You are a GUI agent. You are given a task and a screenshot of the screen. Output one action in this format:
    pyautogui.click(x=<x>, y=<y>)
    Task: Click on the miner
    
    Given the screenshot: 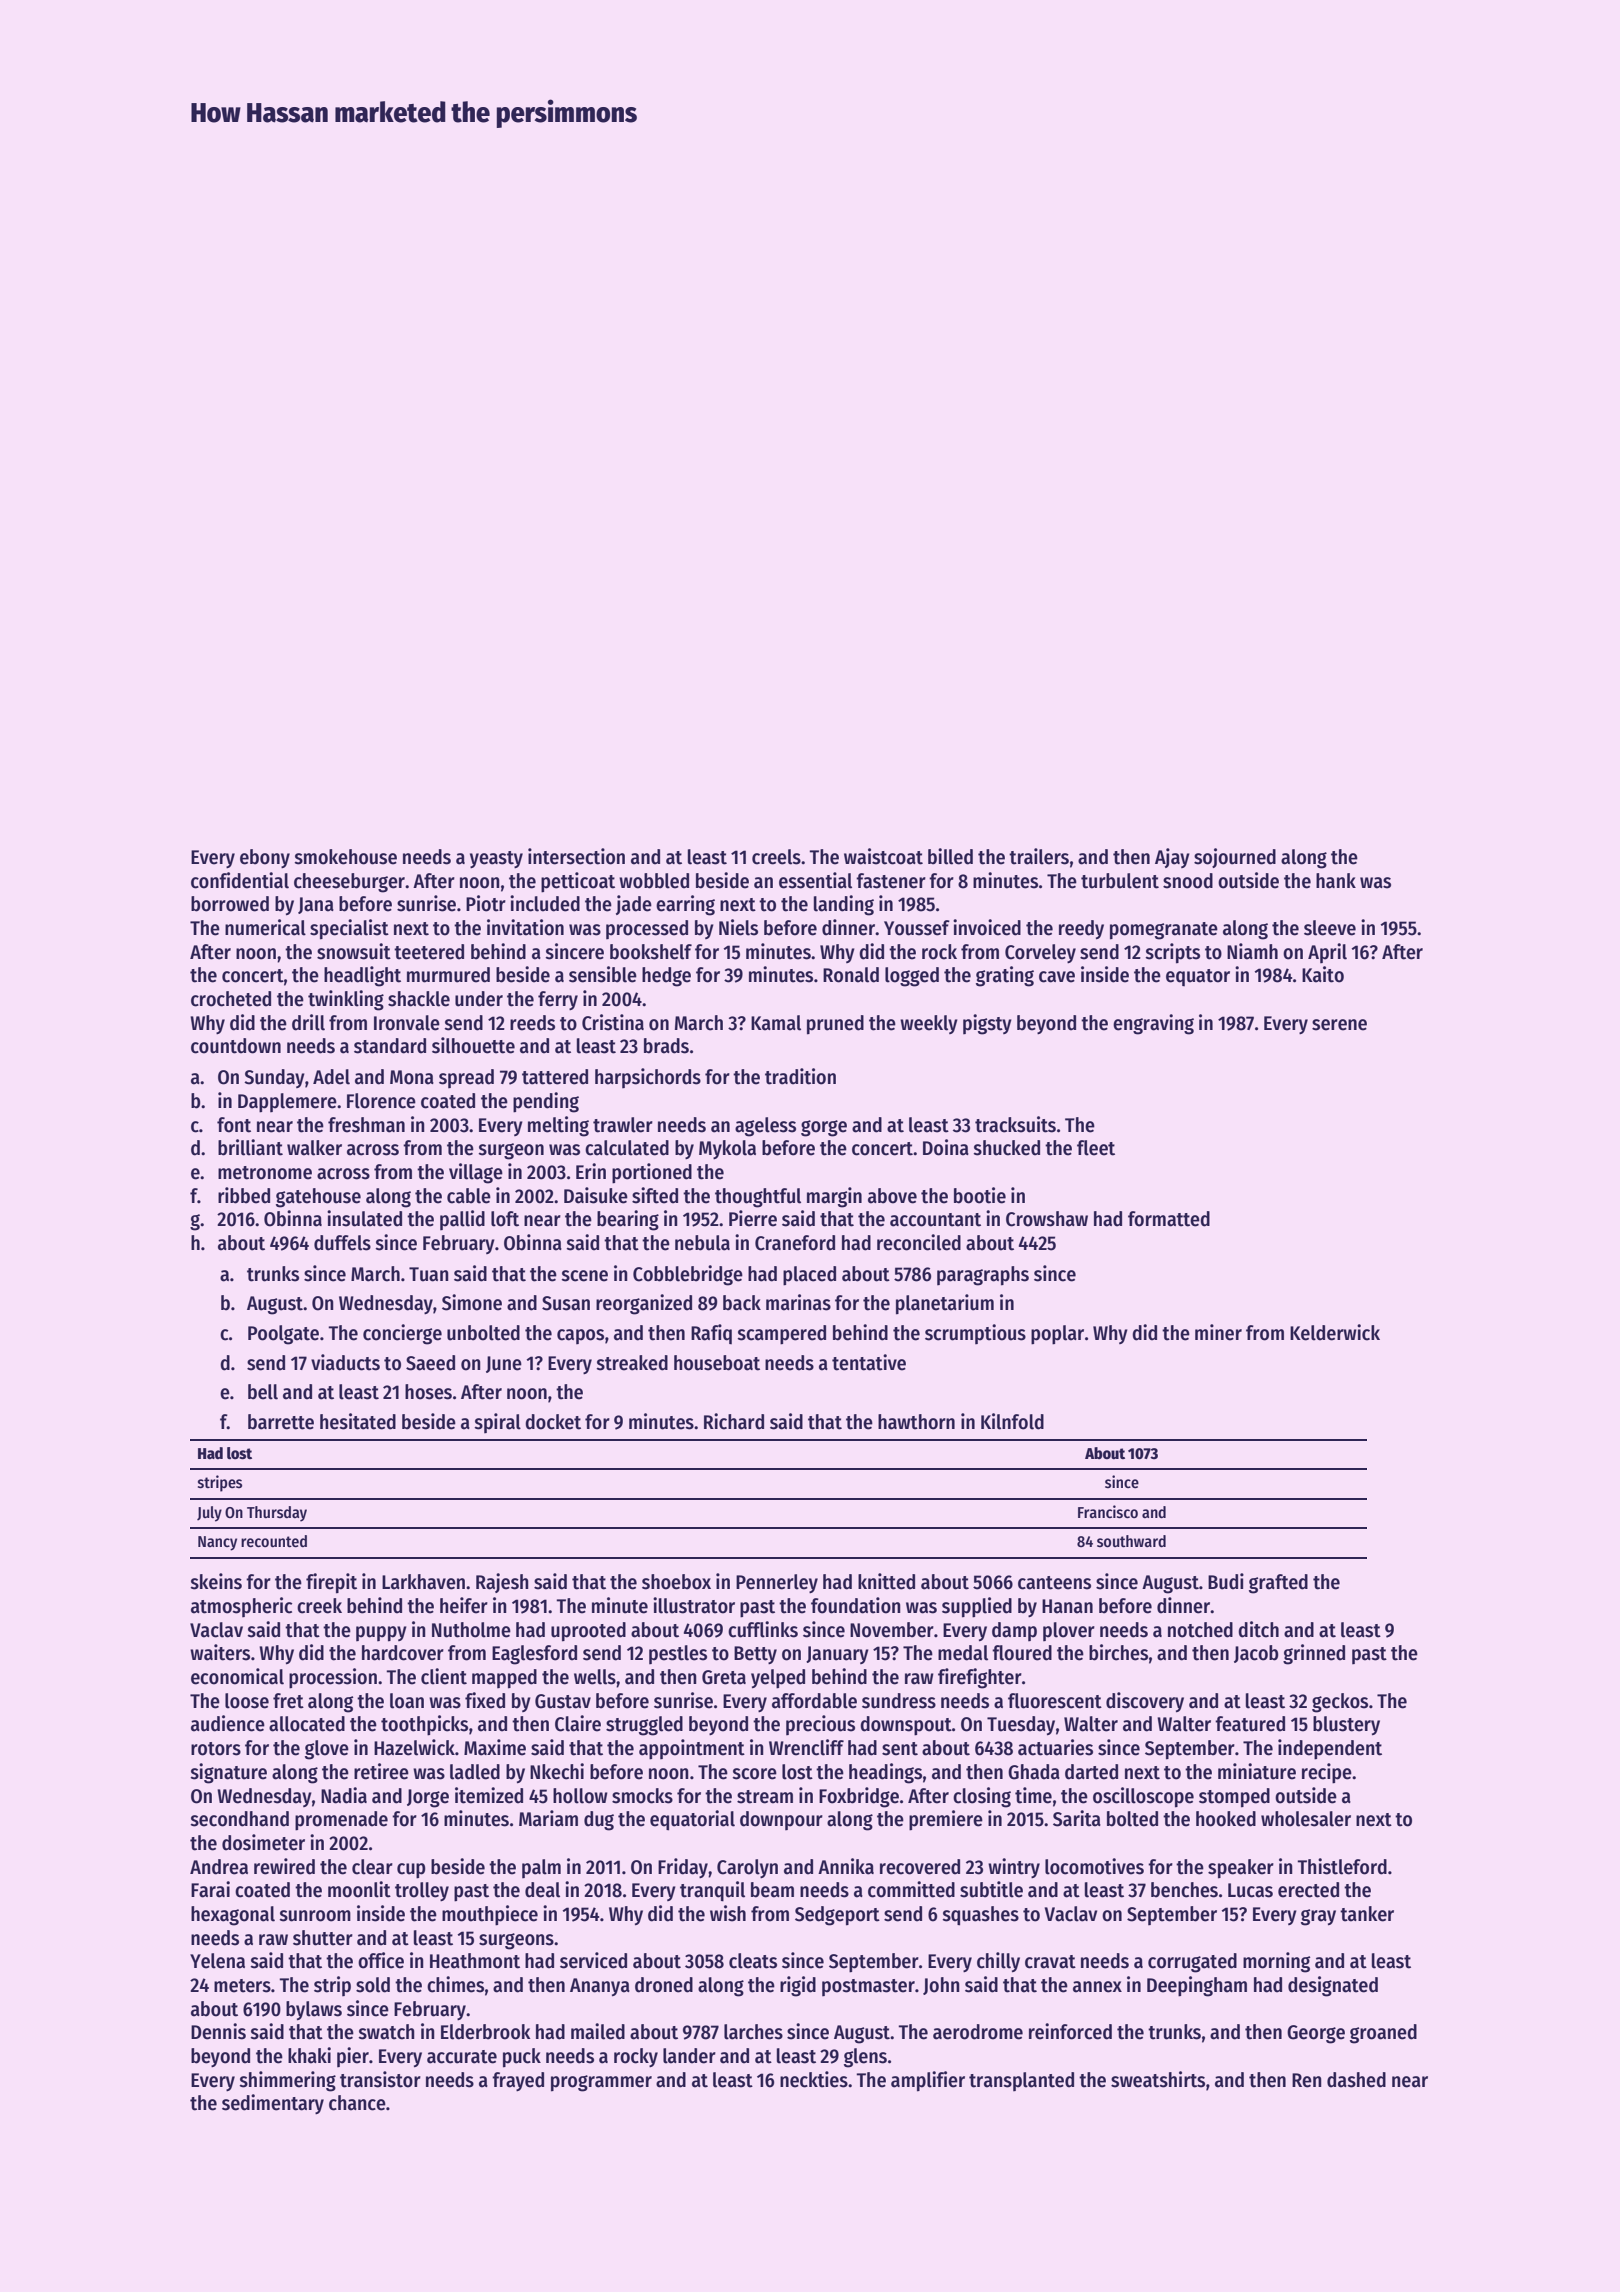 What is the action you would take?
    pyautogui.click(x=1218, y=1332)
